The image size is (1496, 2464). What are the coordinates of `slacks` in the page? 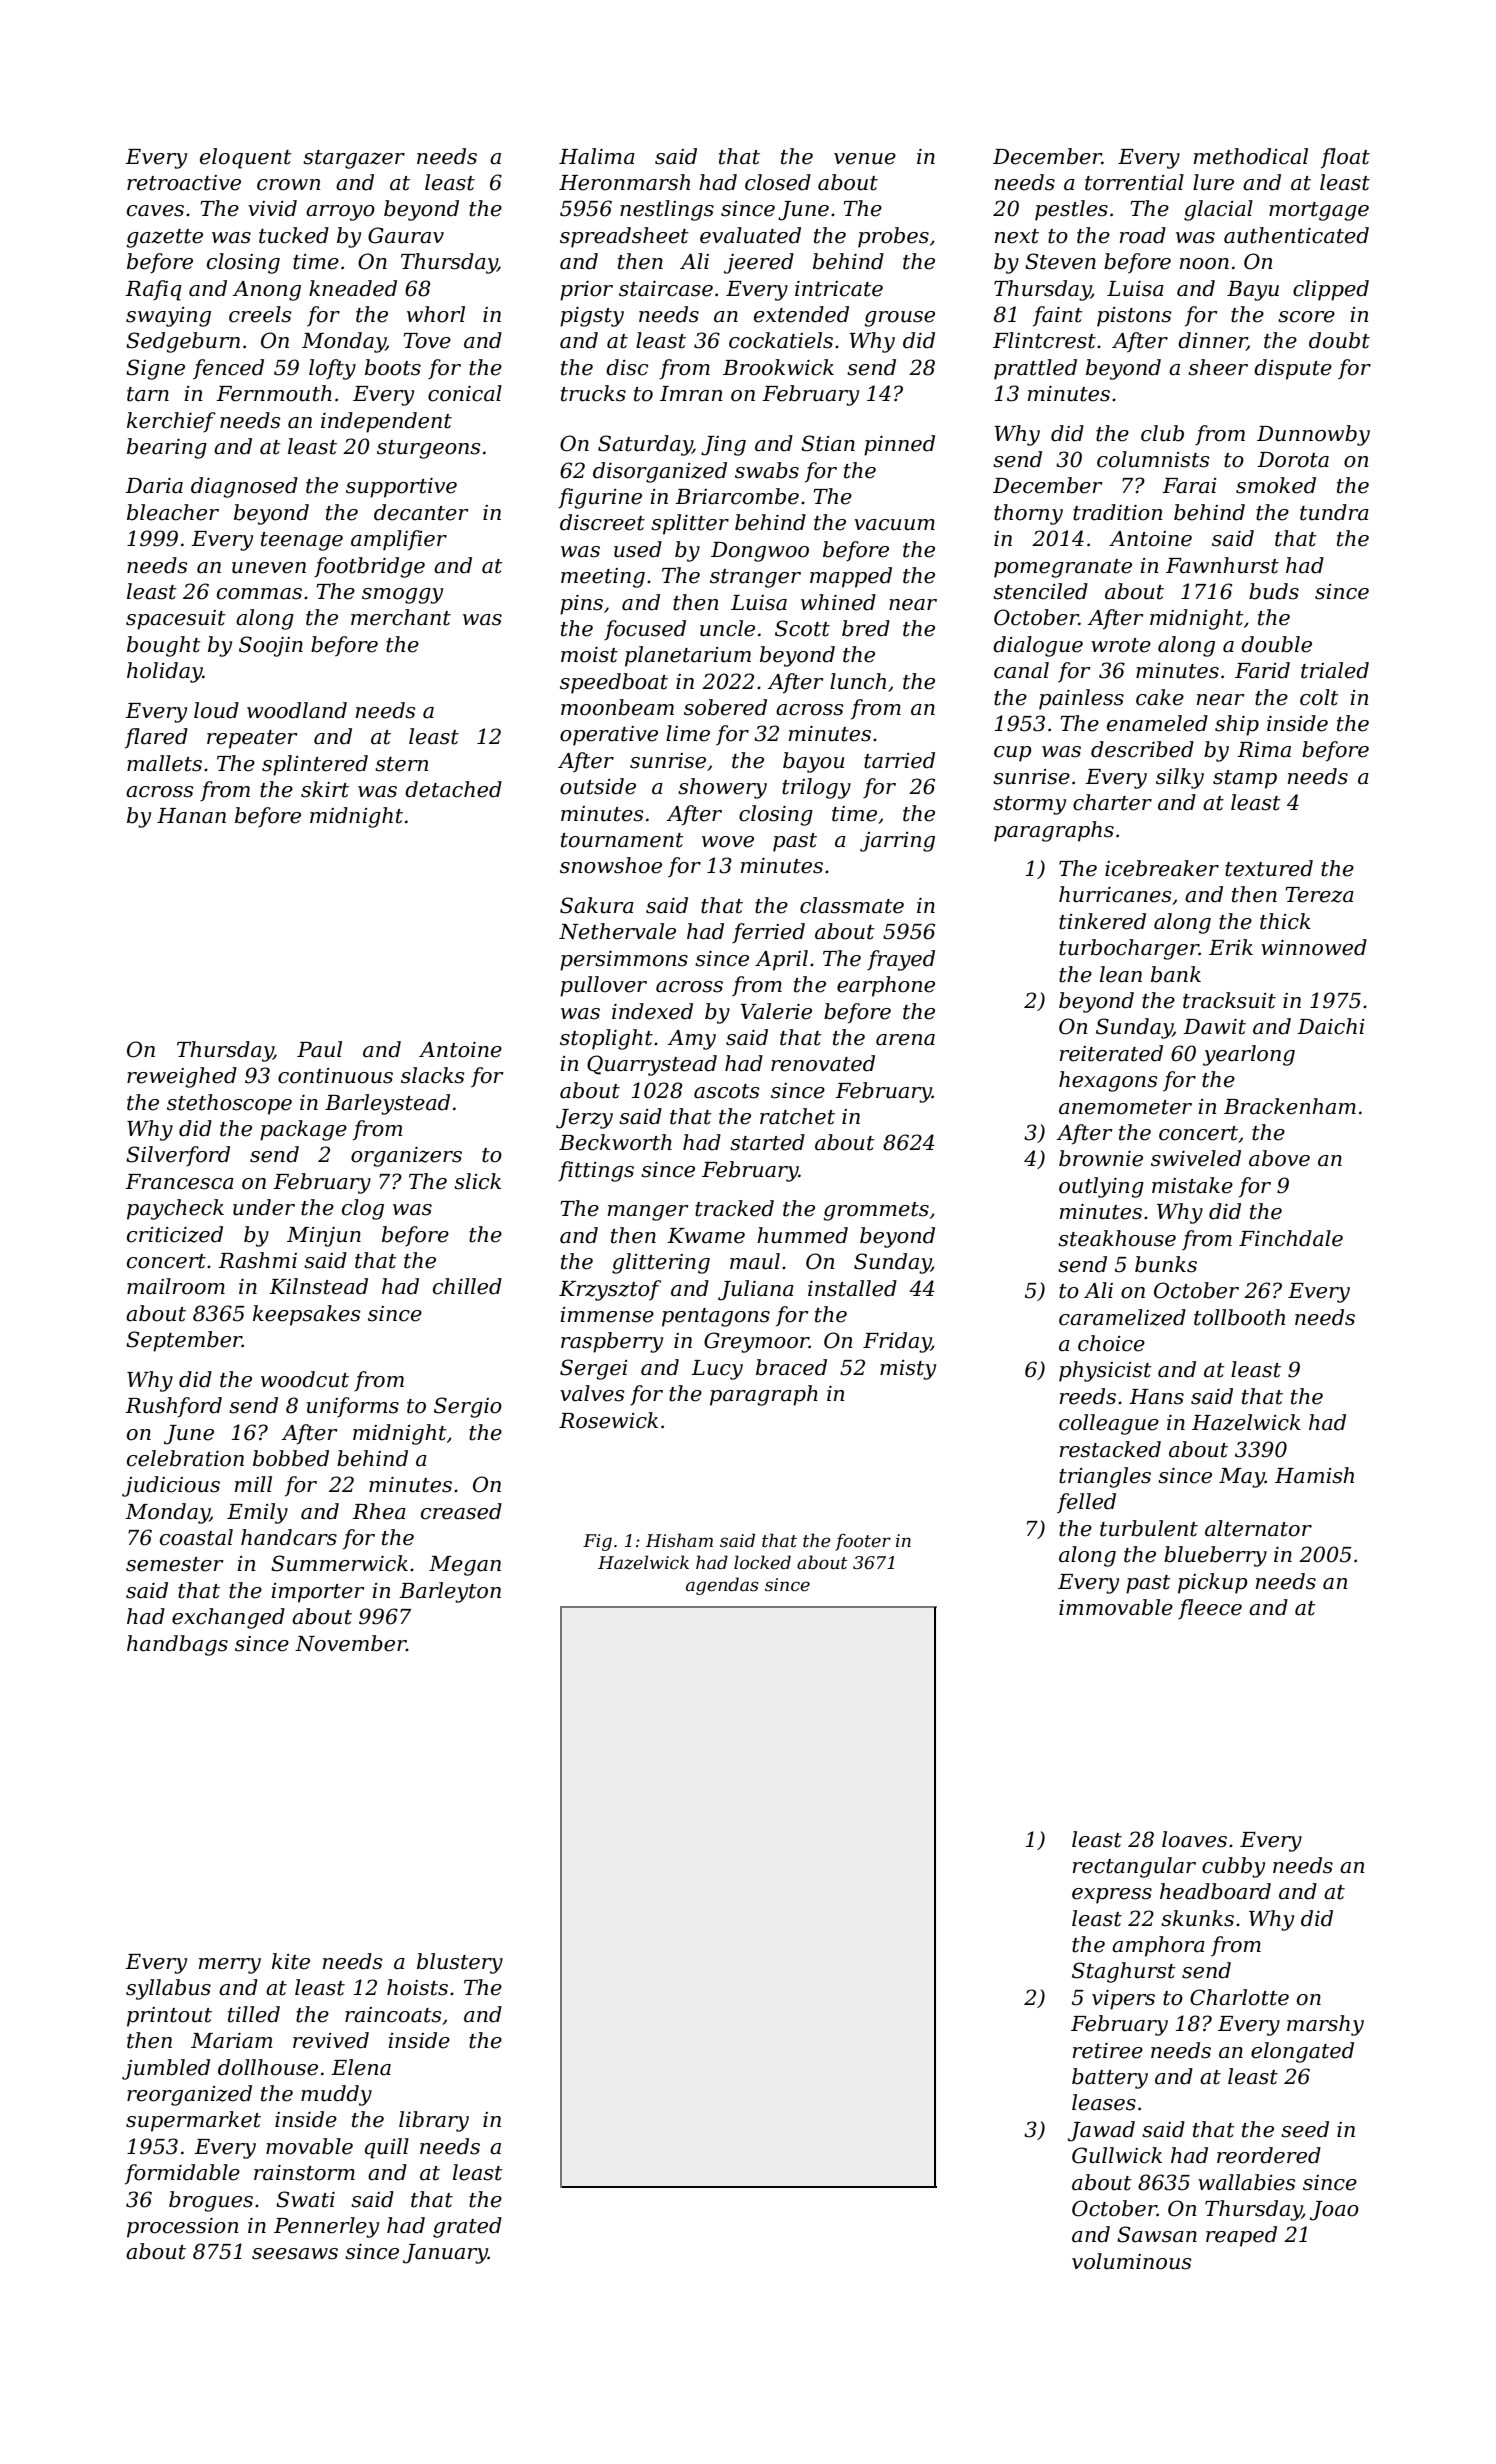 It's located at (433, 1075).
